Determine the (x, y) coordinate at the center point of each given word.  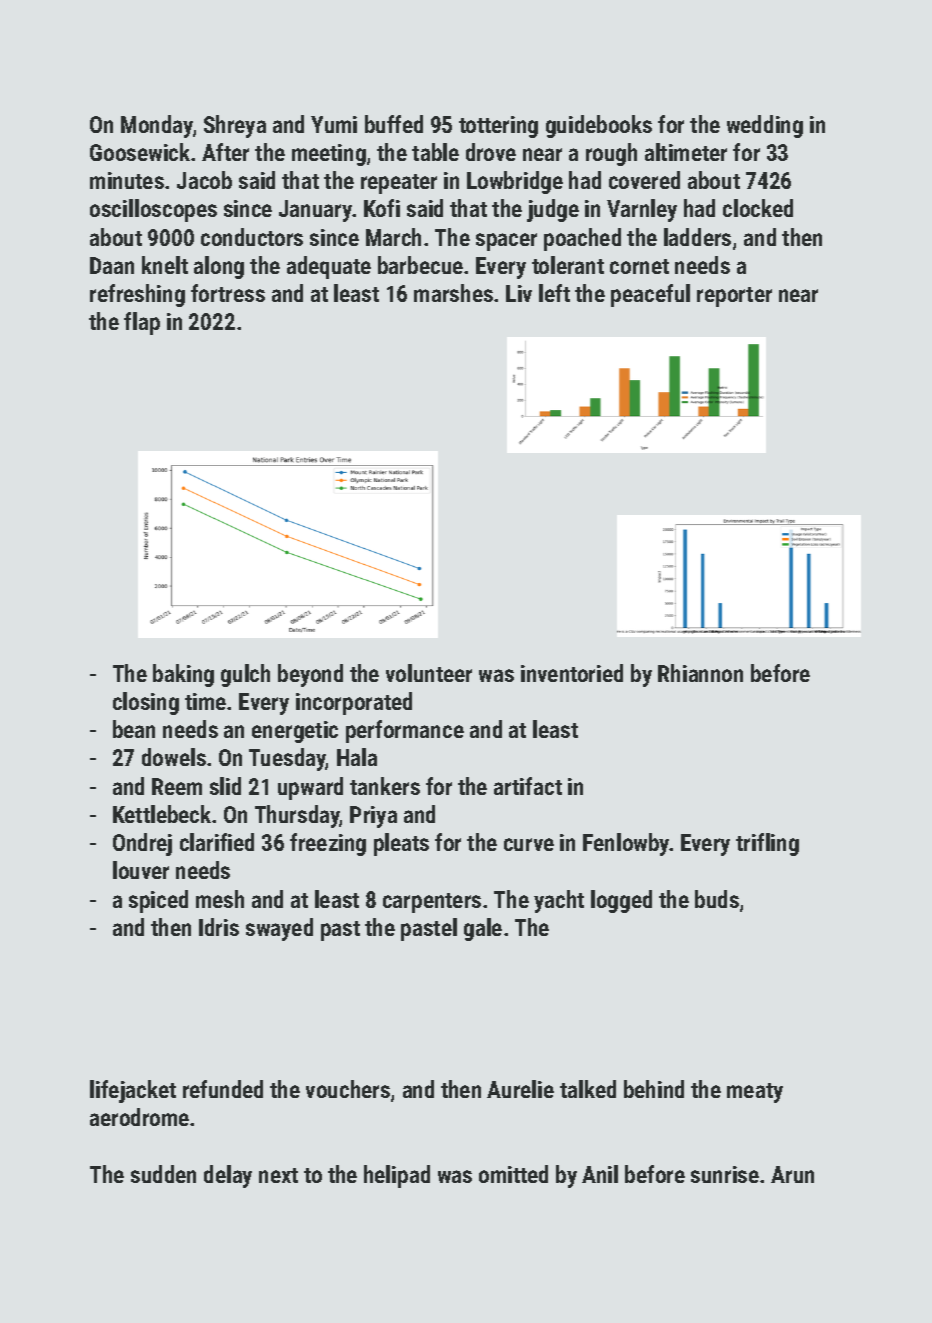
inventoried (572, 673)
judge (553, 210)
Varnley (642, 210)
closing (146, 703)
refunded (223, 1089)
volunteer (429, 673)
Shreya (235, 126)
